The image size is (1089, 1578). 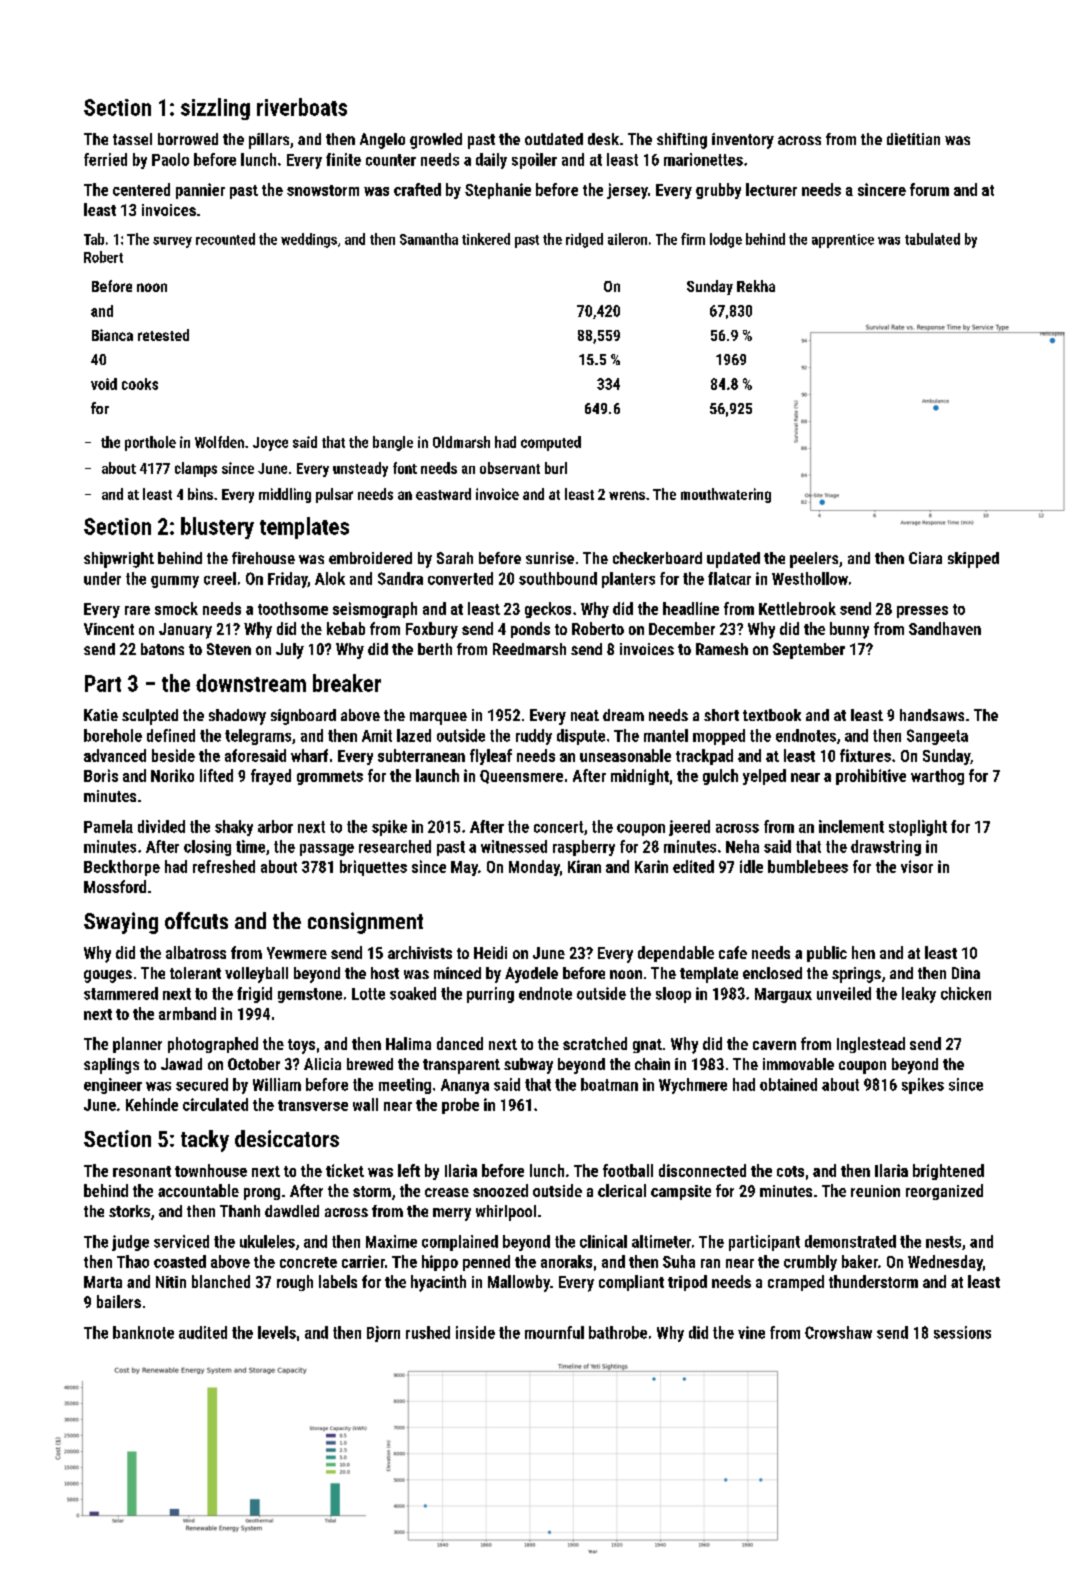 What do you see at coordinates (142, 1171) in the screenshot?
I see `resonant` at bounding box center [142, 1171].
